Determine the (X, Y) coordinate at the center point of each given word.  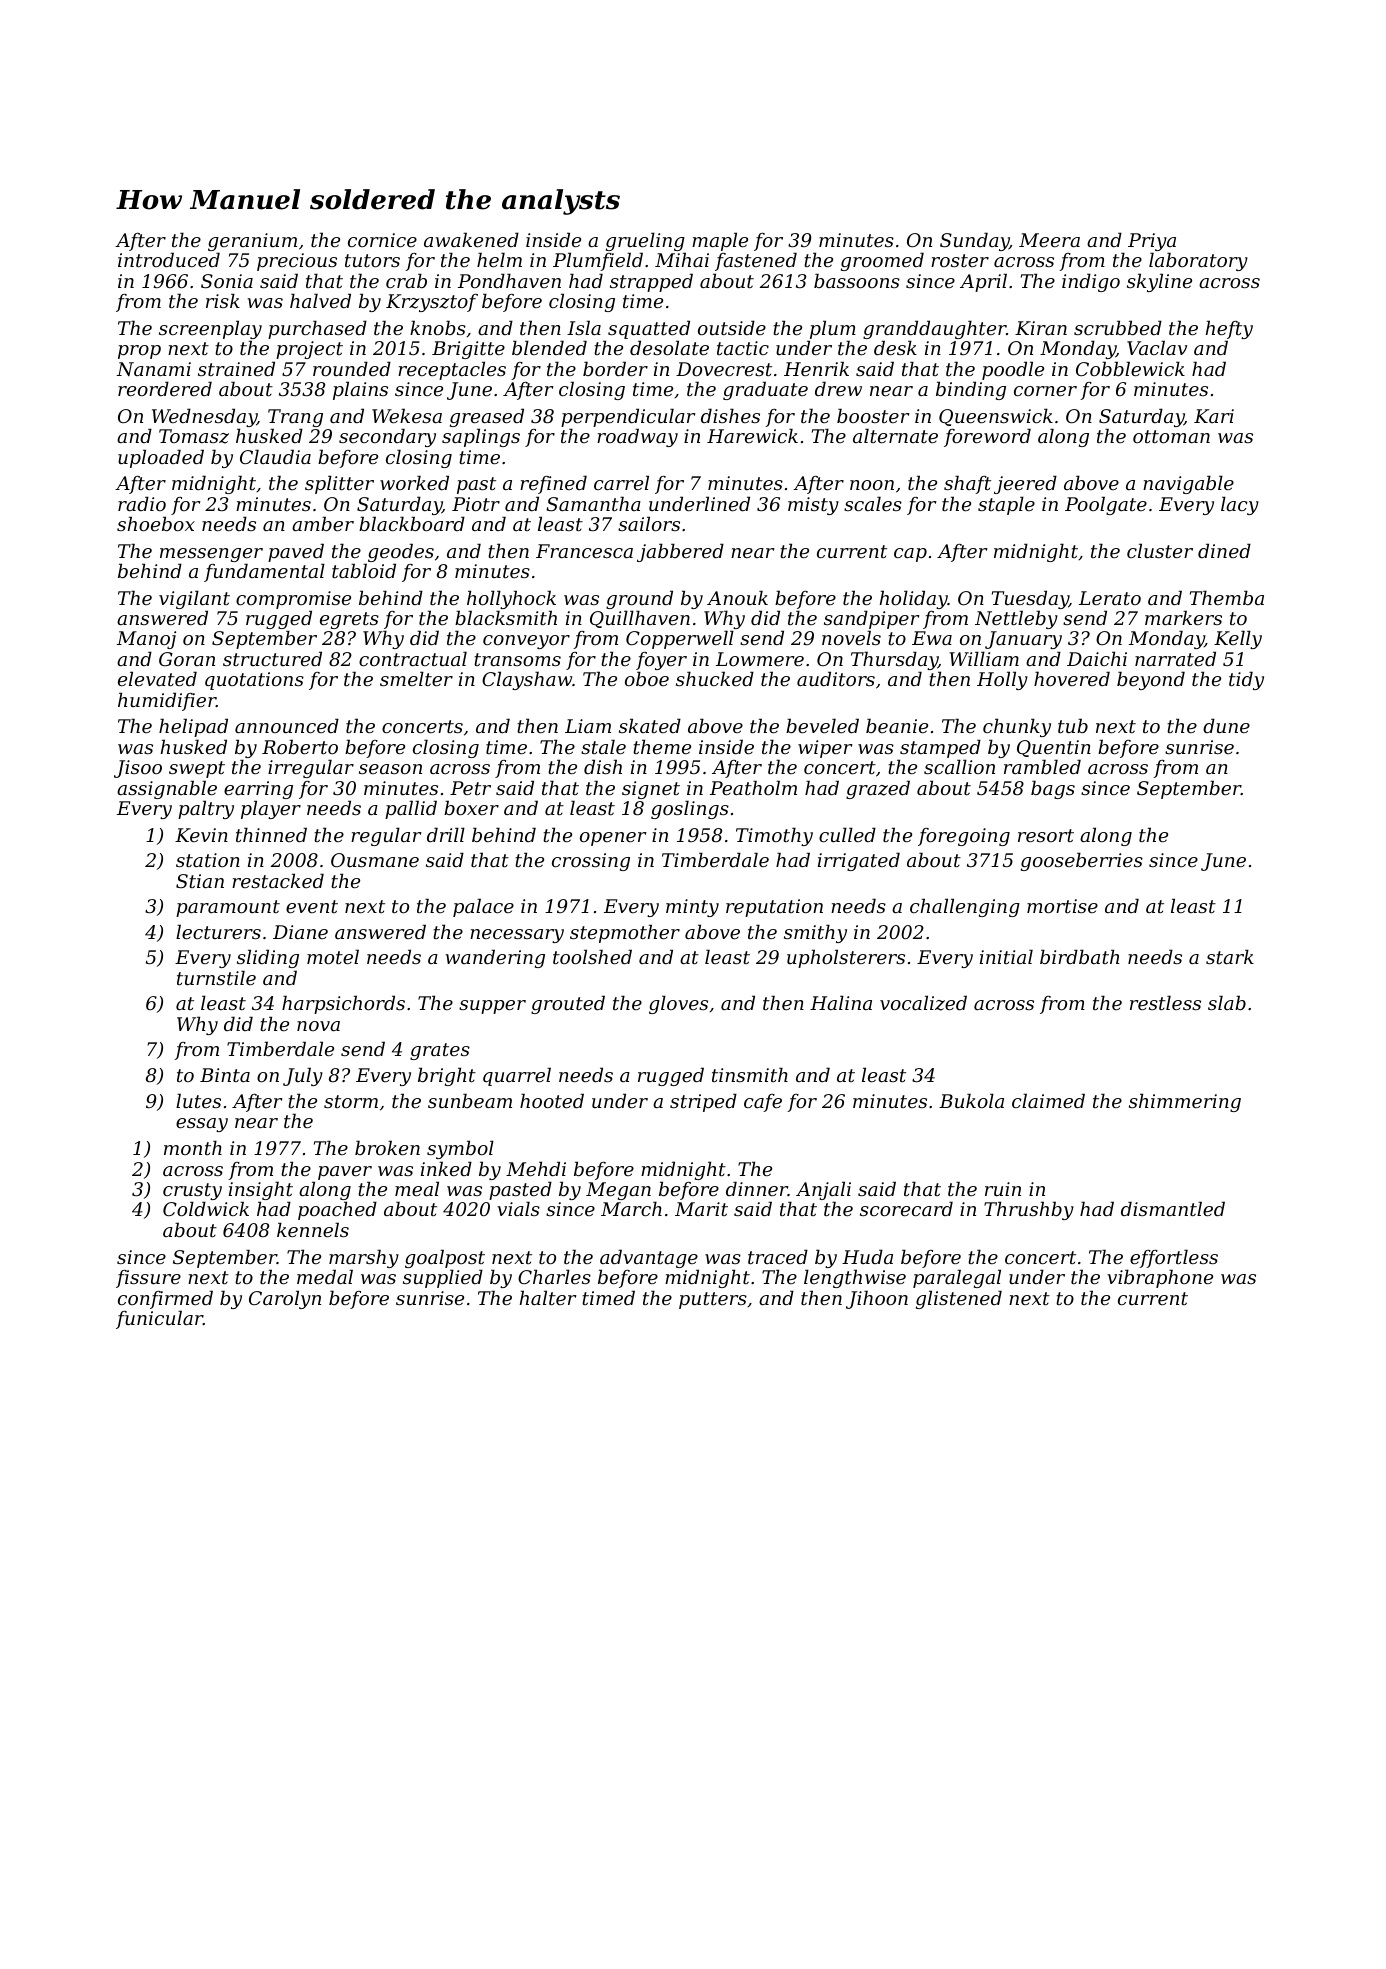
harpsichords (343, 1004)
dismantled (1173, 1208)
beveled (822, 725)
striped (703, 1102)
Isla (584, 327)
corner (1045, 391)
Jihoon (877, 1299)
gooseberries (1082, 861)
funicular (159, 1319)
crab (406, 280)
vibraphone (1160, 1279)
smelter (416, 678)
